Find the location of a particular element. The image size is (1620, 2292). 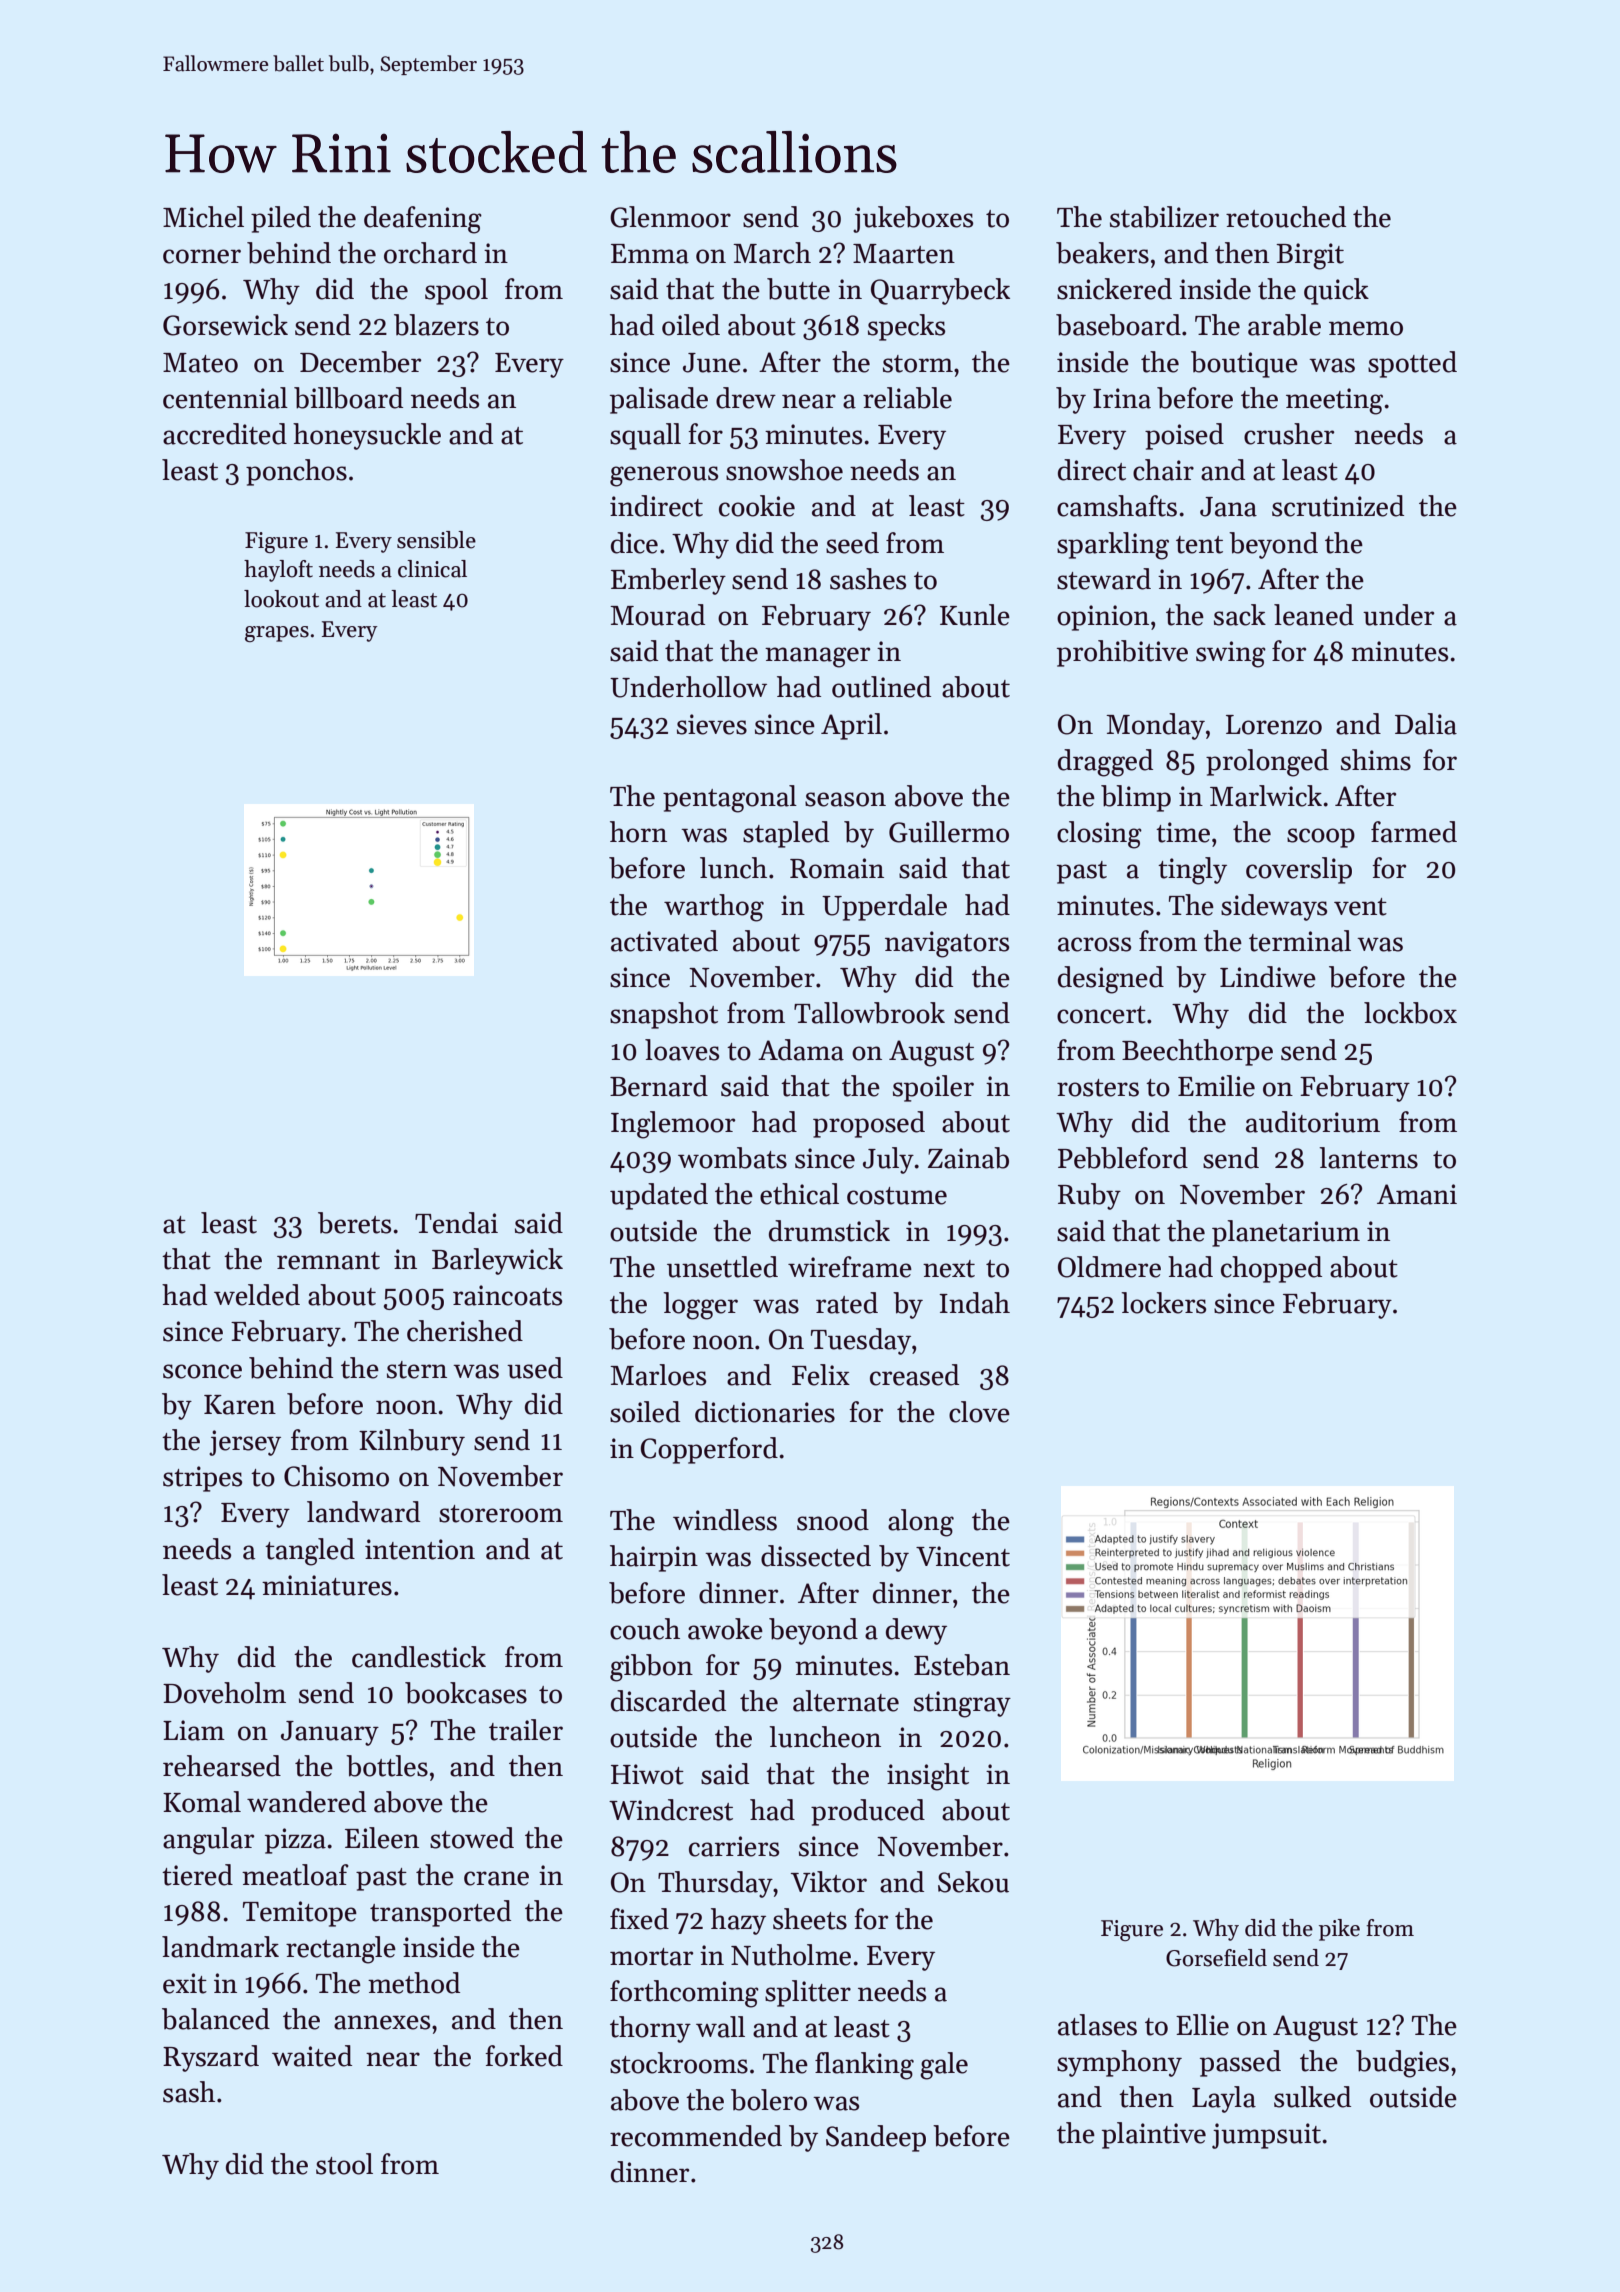

berets is located at coordinates (354, 1223).
